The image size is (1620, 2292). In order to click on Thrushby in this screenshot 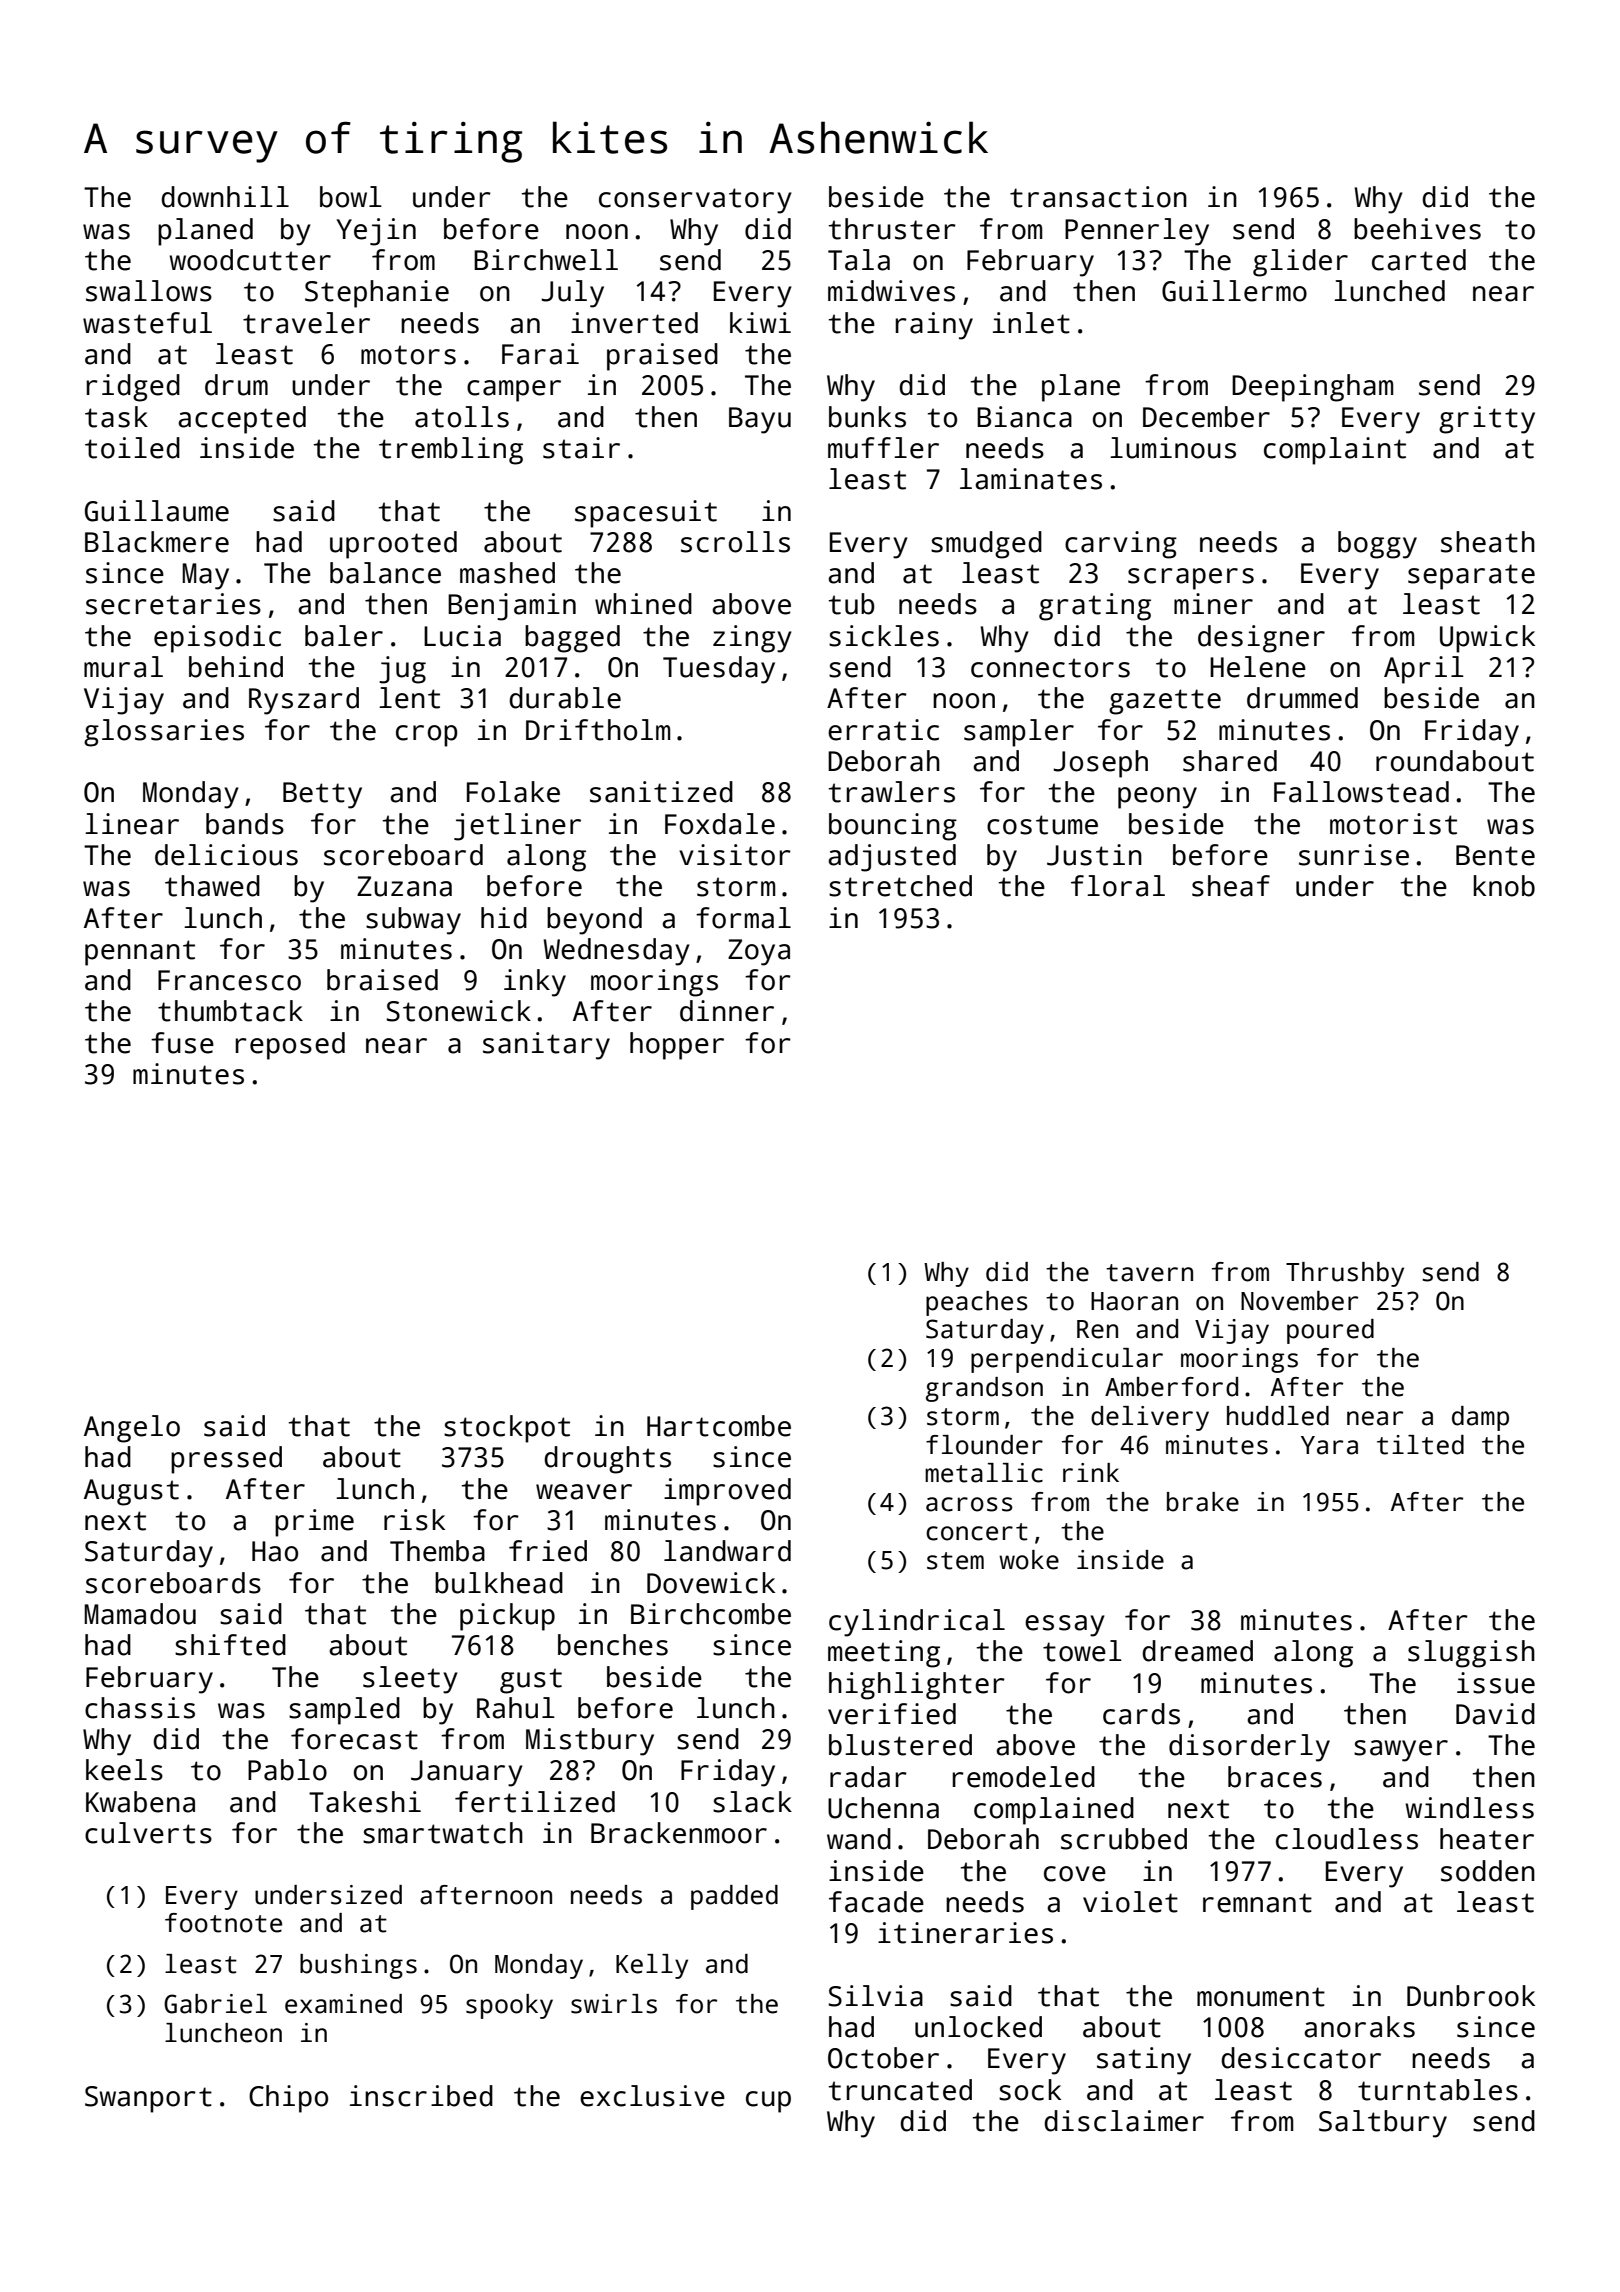, I will do `click(1345, 1274)`.
